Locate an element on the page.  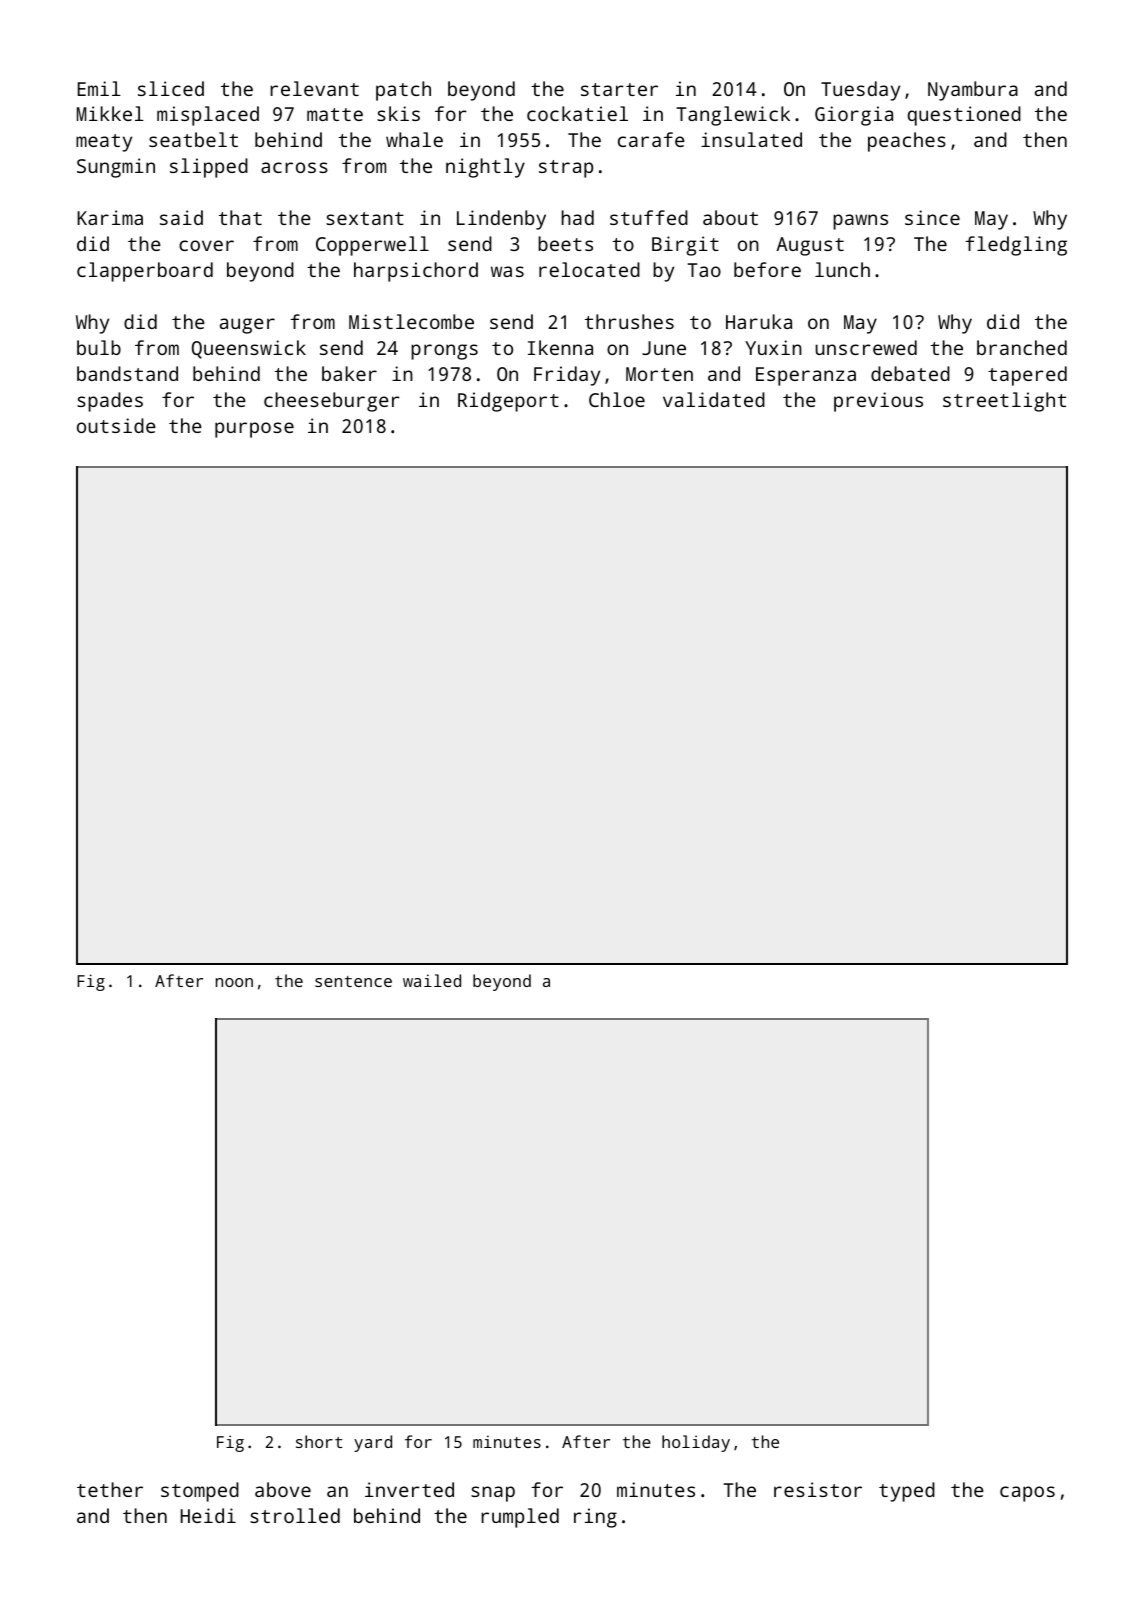
patch is located at coordinates (403, 91).
